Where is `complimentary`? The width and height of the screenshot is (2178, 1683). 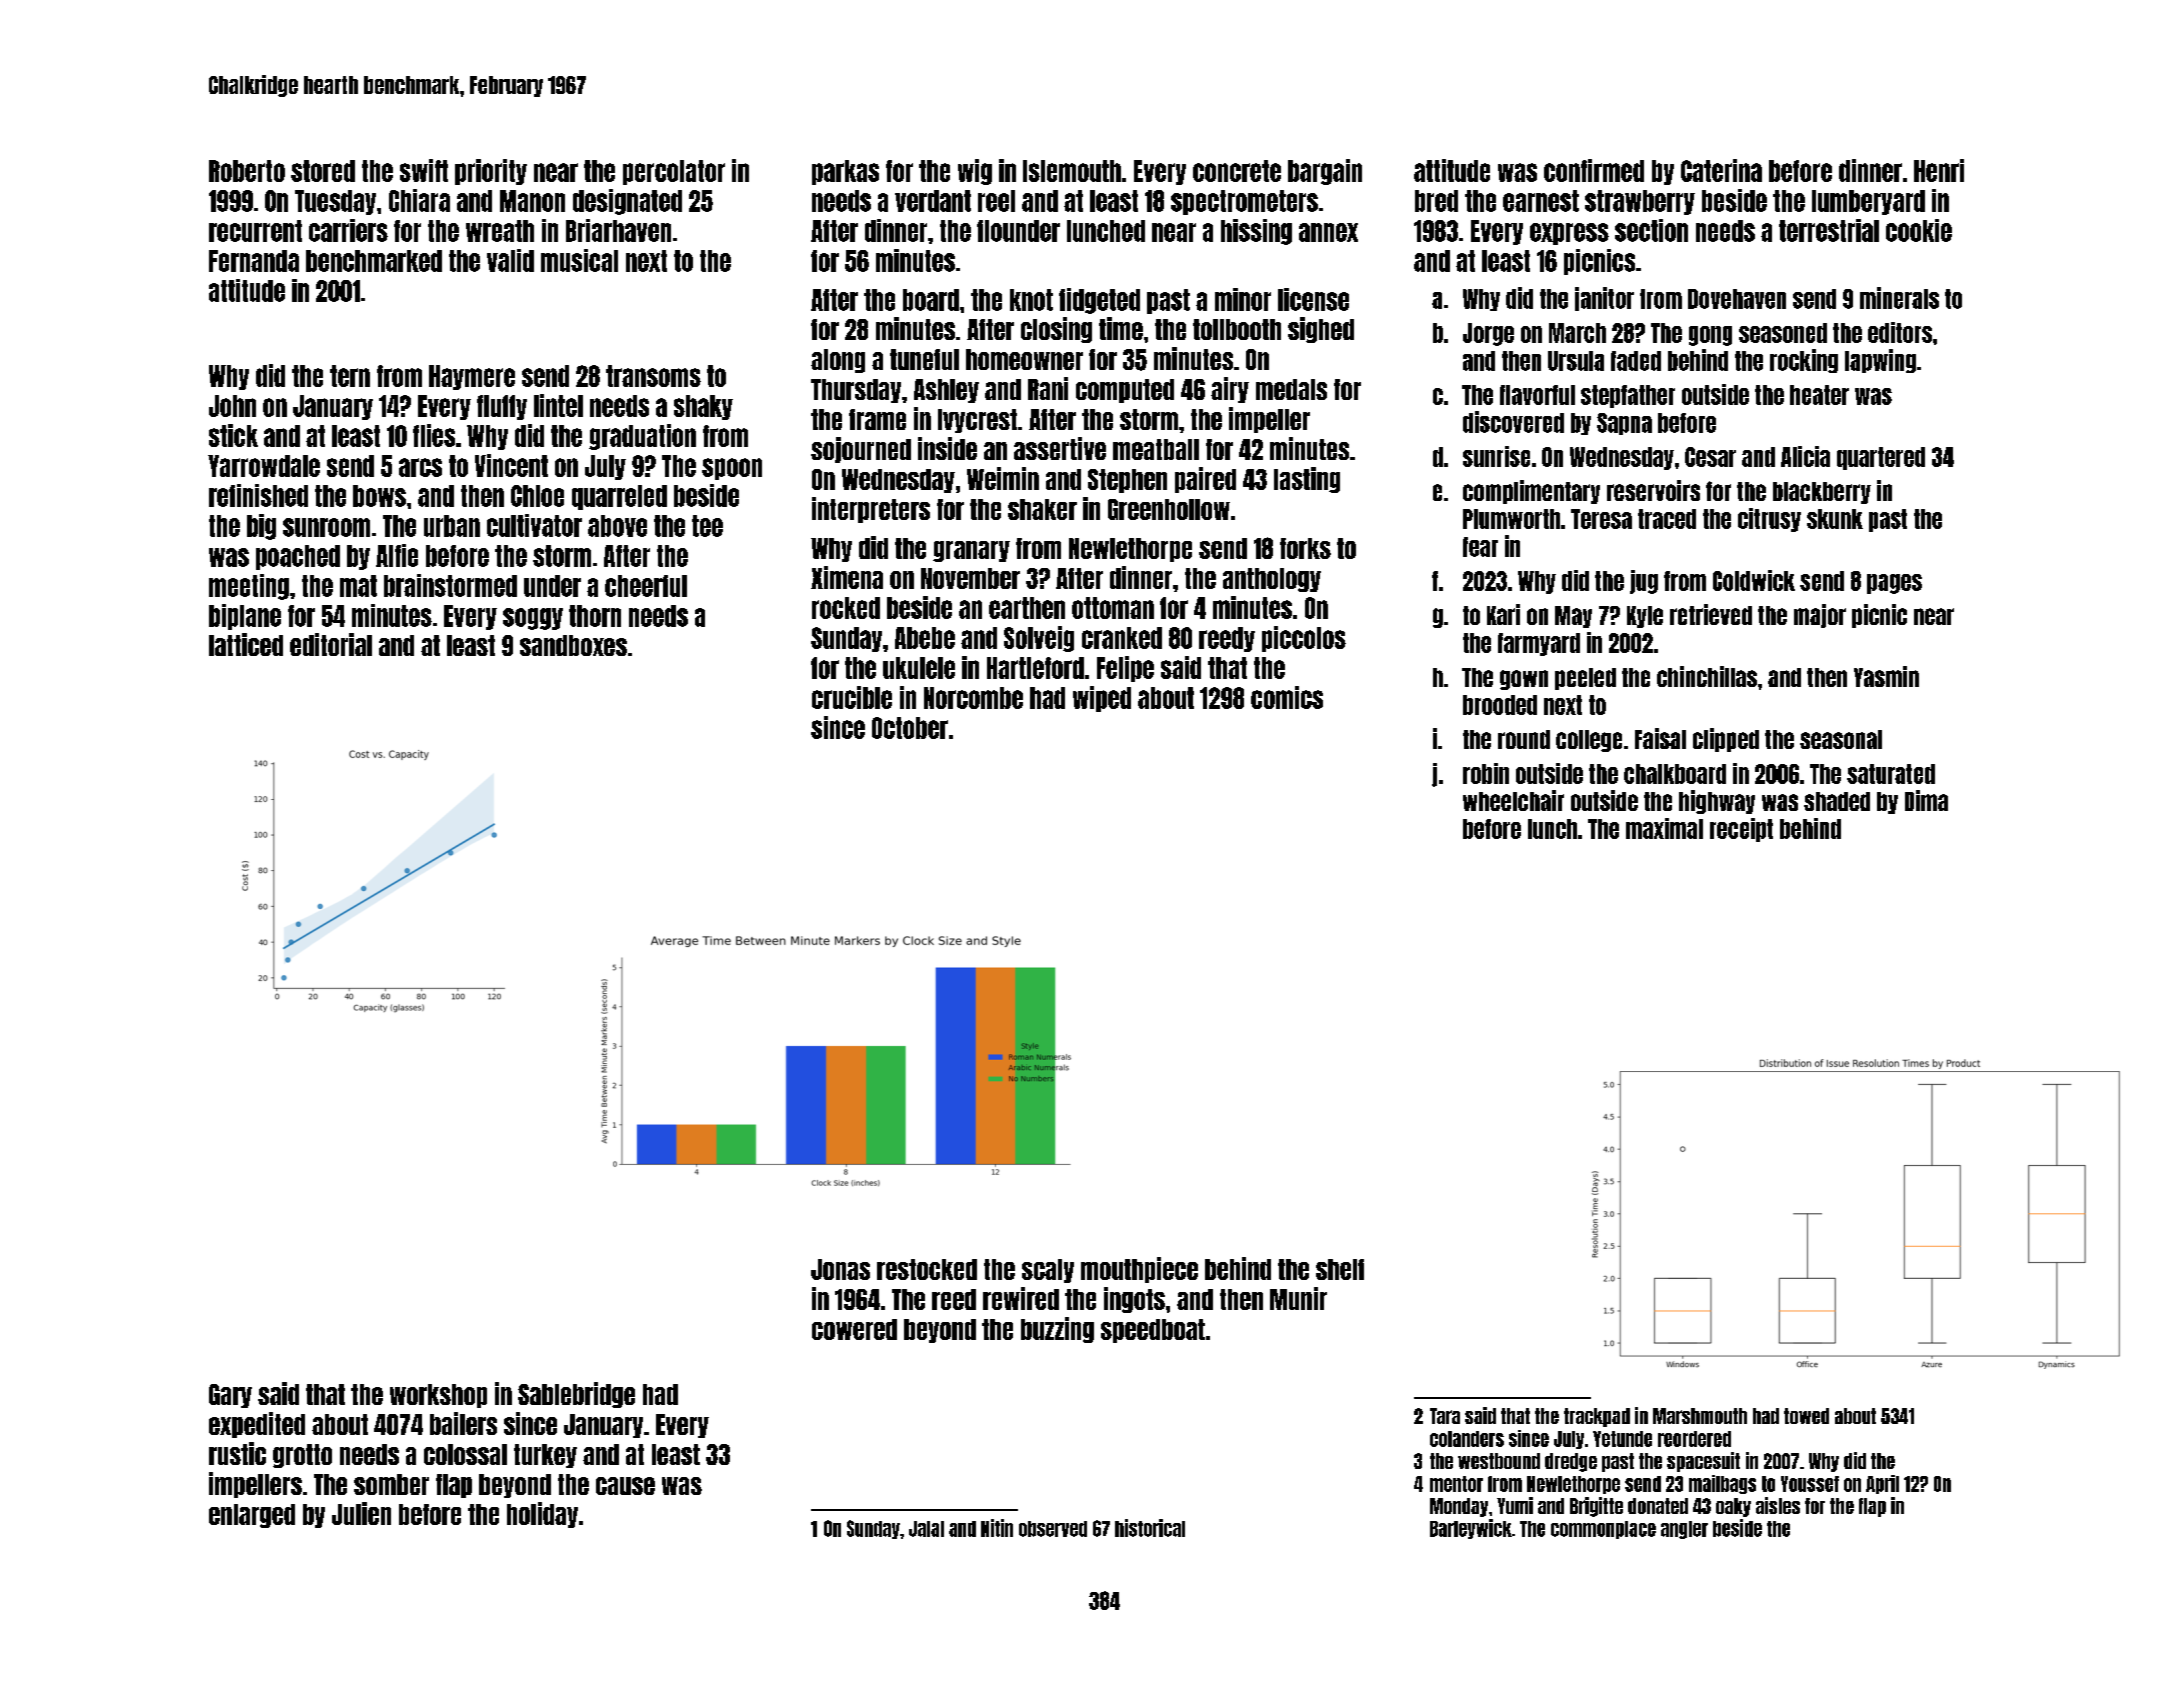 complimentary is located at coordinates (1531, 492).
